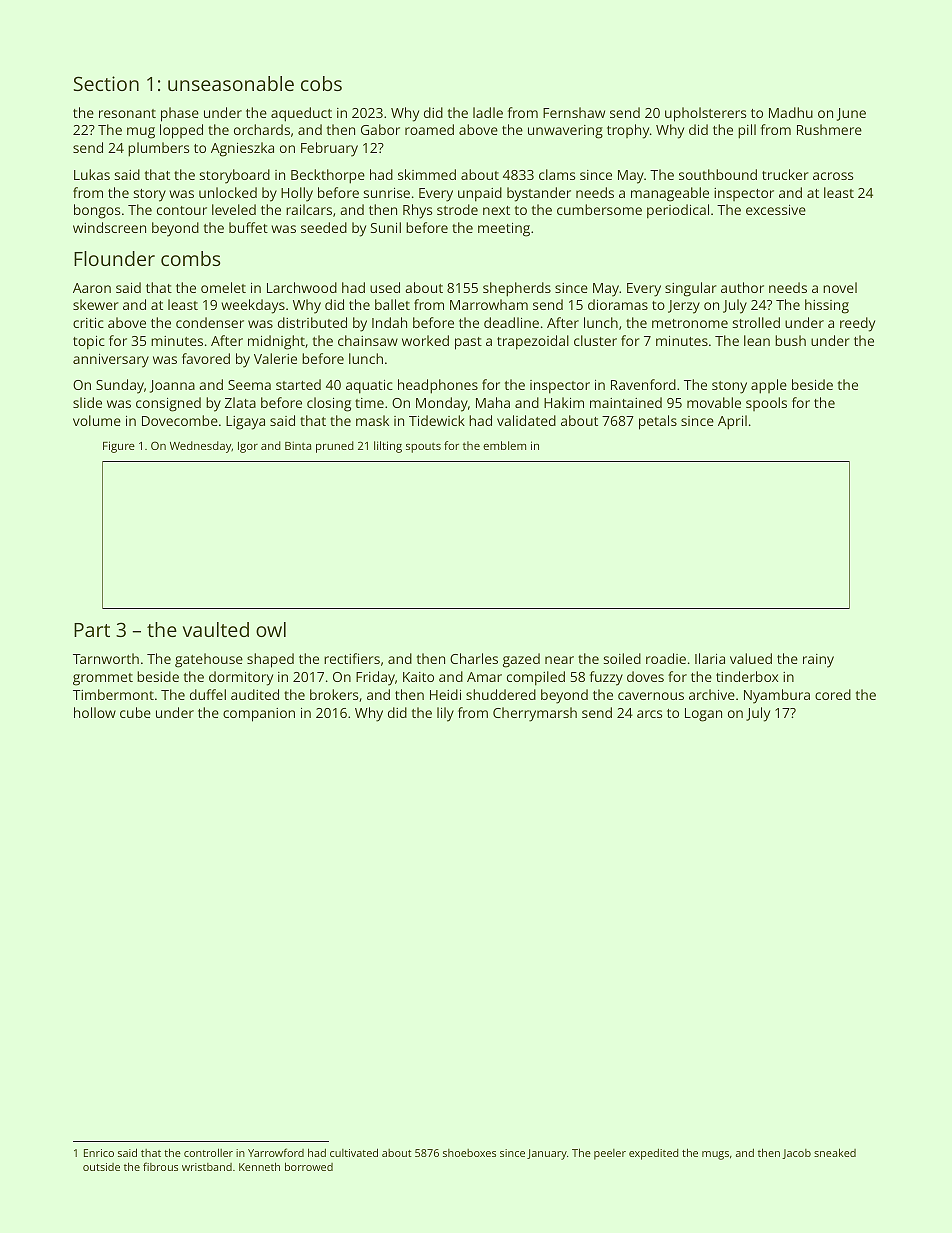  What do you see at coordinates (276, 1152) in the image?
I see `Yarrowford` at bounding box center [276, 1152].
